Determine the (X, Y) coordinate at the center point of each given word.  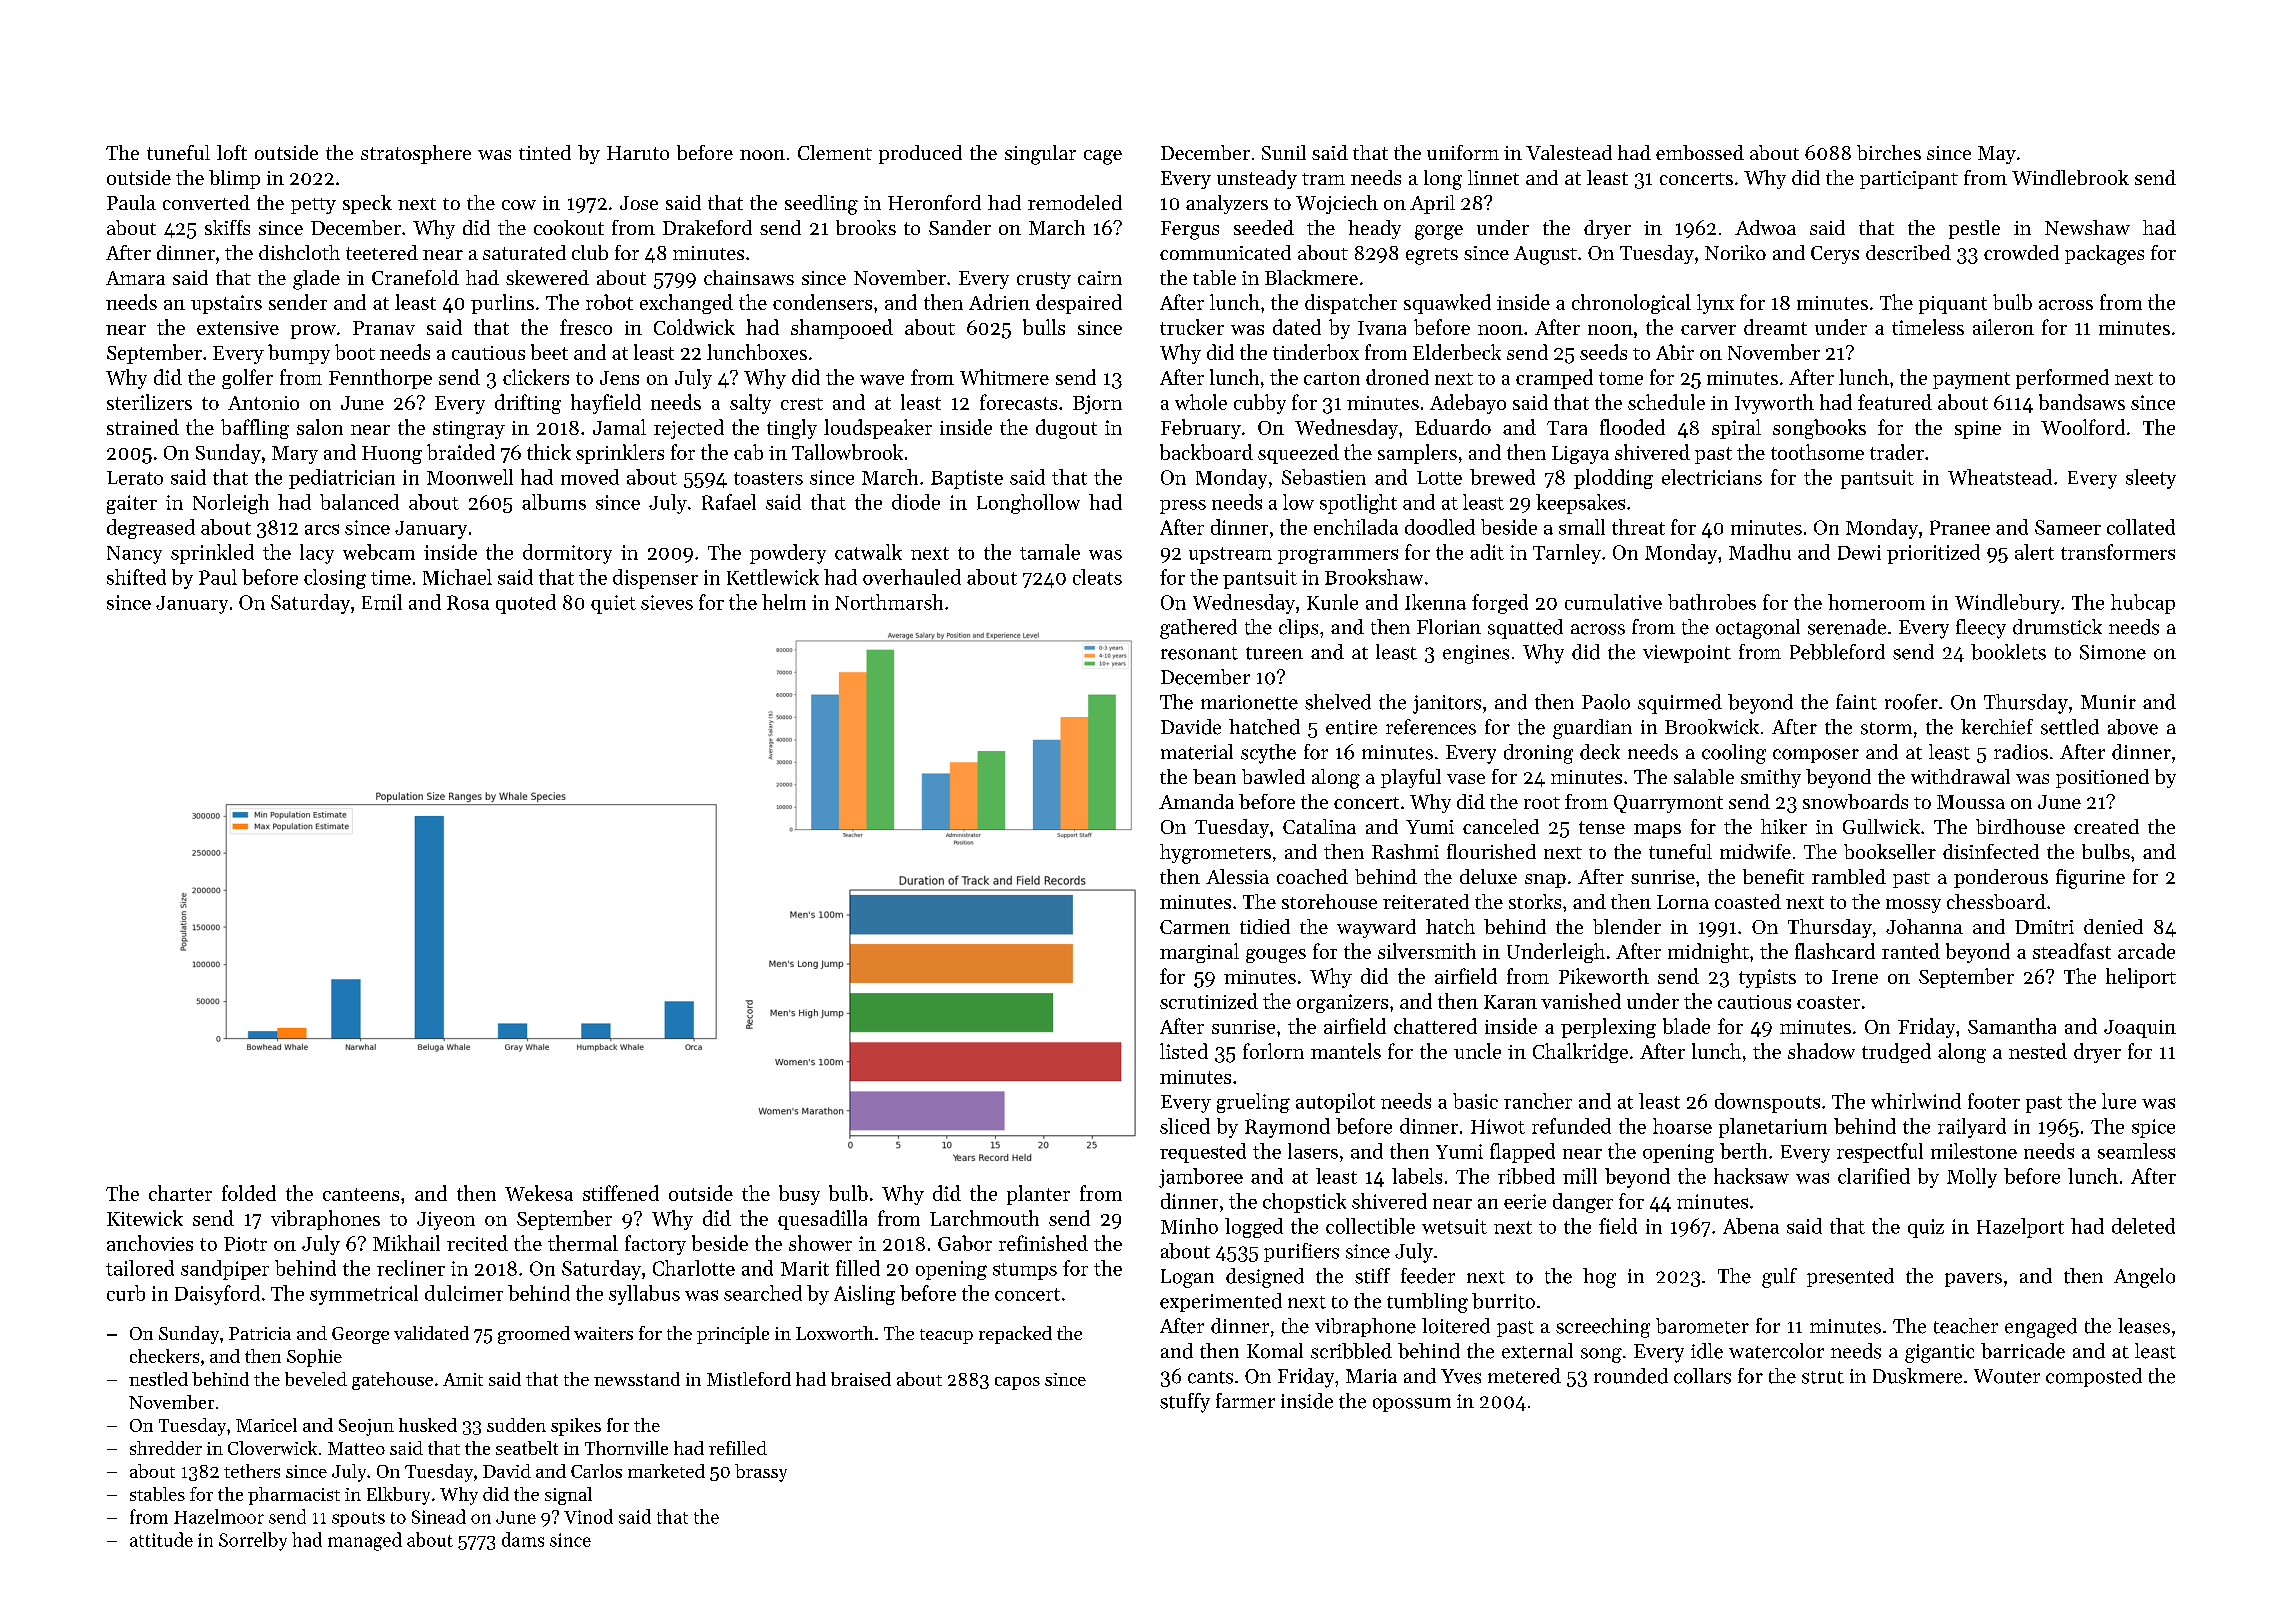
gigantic (1939, 1353)
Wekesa (539, 1193)
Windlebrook (2070, 177)
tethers (252, 1471)
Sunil (1284, 152)
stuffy (1185, 1403)
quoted (526, 604)
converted (206, 202)
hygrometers (1215, 854)
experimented (1221, 1302)
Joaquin (2140, 1029)
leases (2144, 1326)
